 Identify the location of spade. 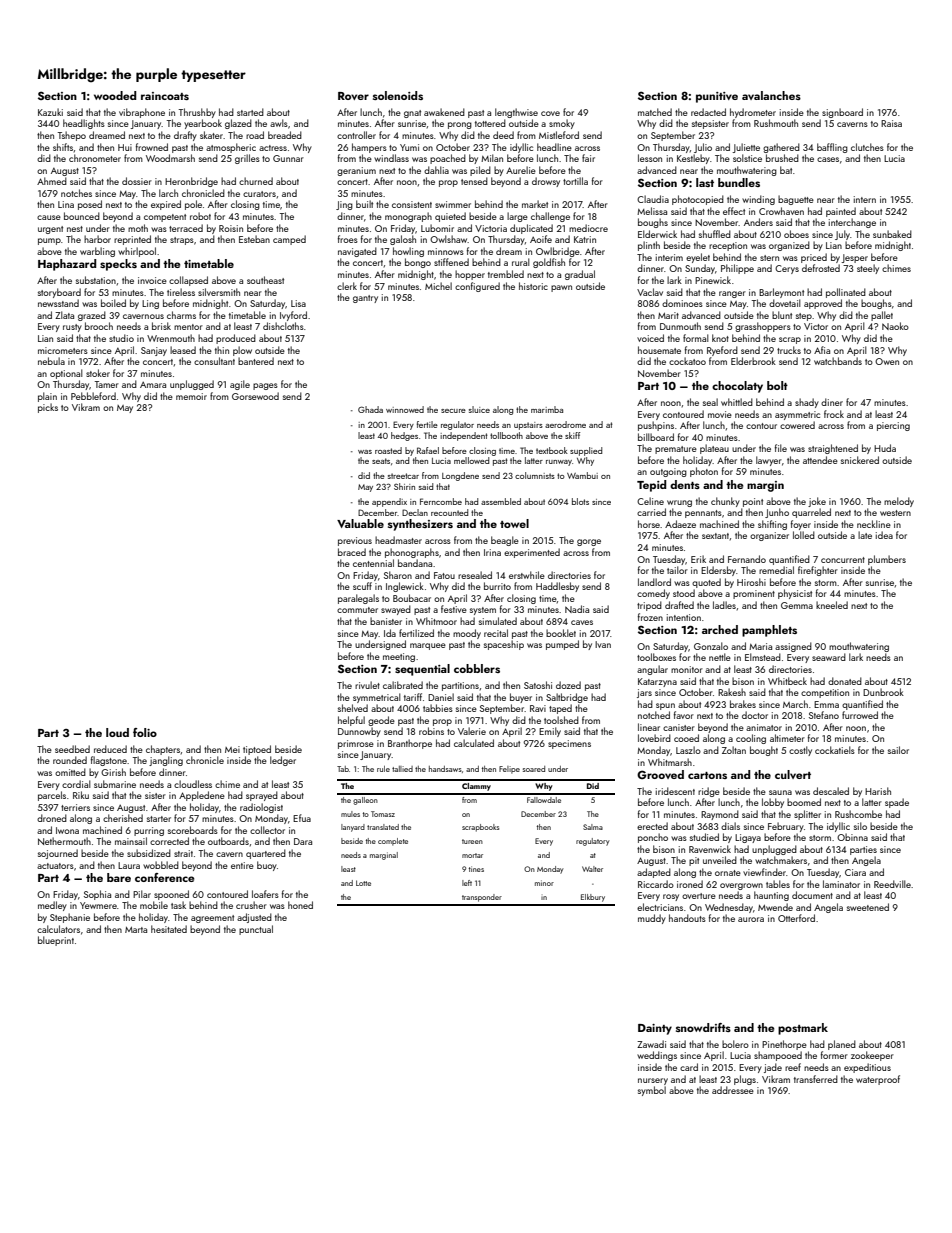
(897, 803).
